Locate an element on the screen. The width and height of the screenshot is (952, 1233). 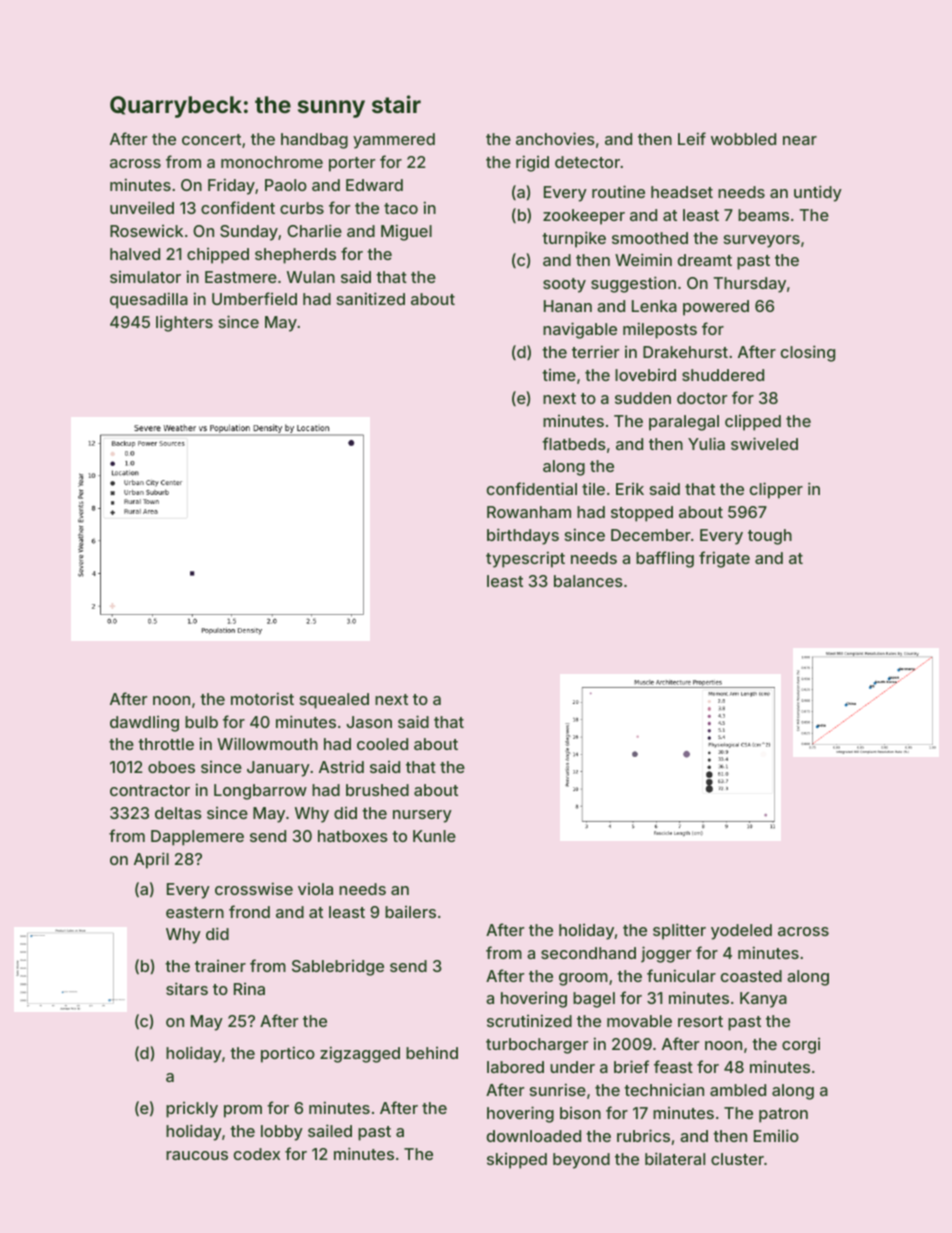
concert is located at coordinates (211, 139).
